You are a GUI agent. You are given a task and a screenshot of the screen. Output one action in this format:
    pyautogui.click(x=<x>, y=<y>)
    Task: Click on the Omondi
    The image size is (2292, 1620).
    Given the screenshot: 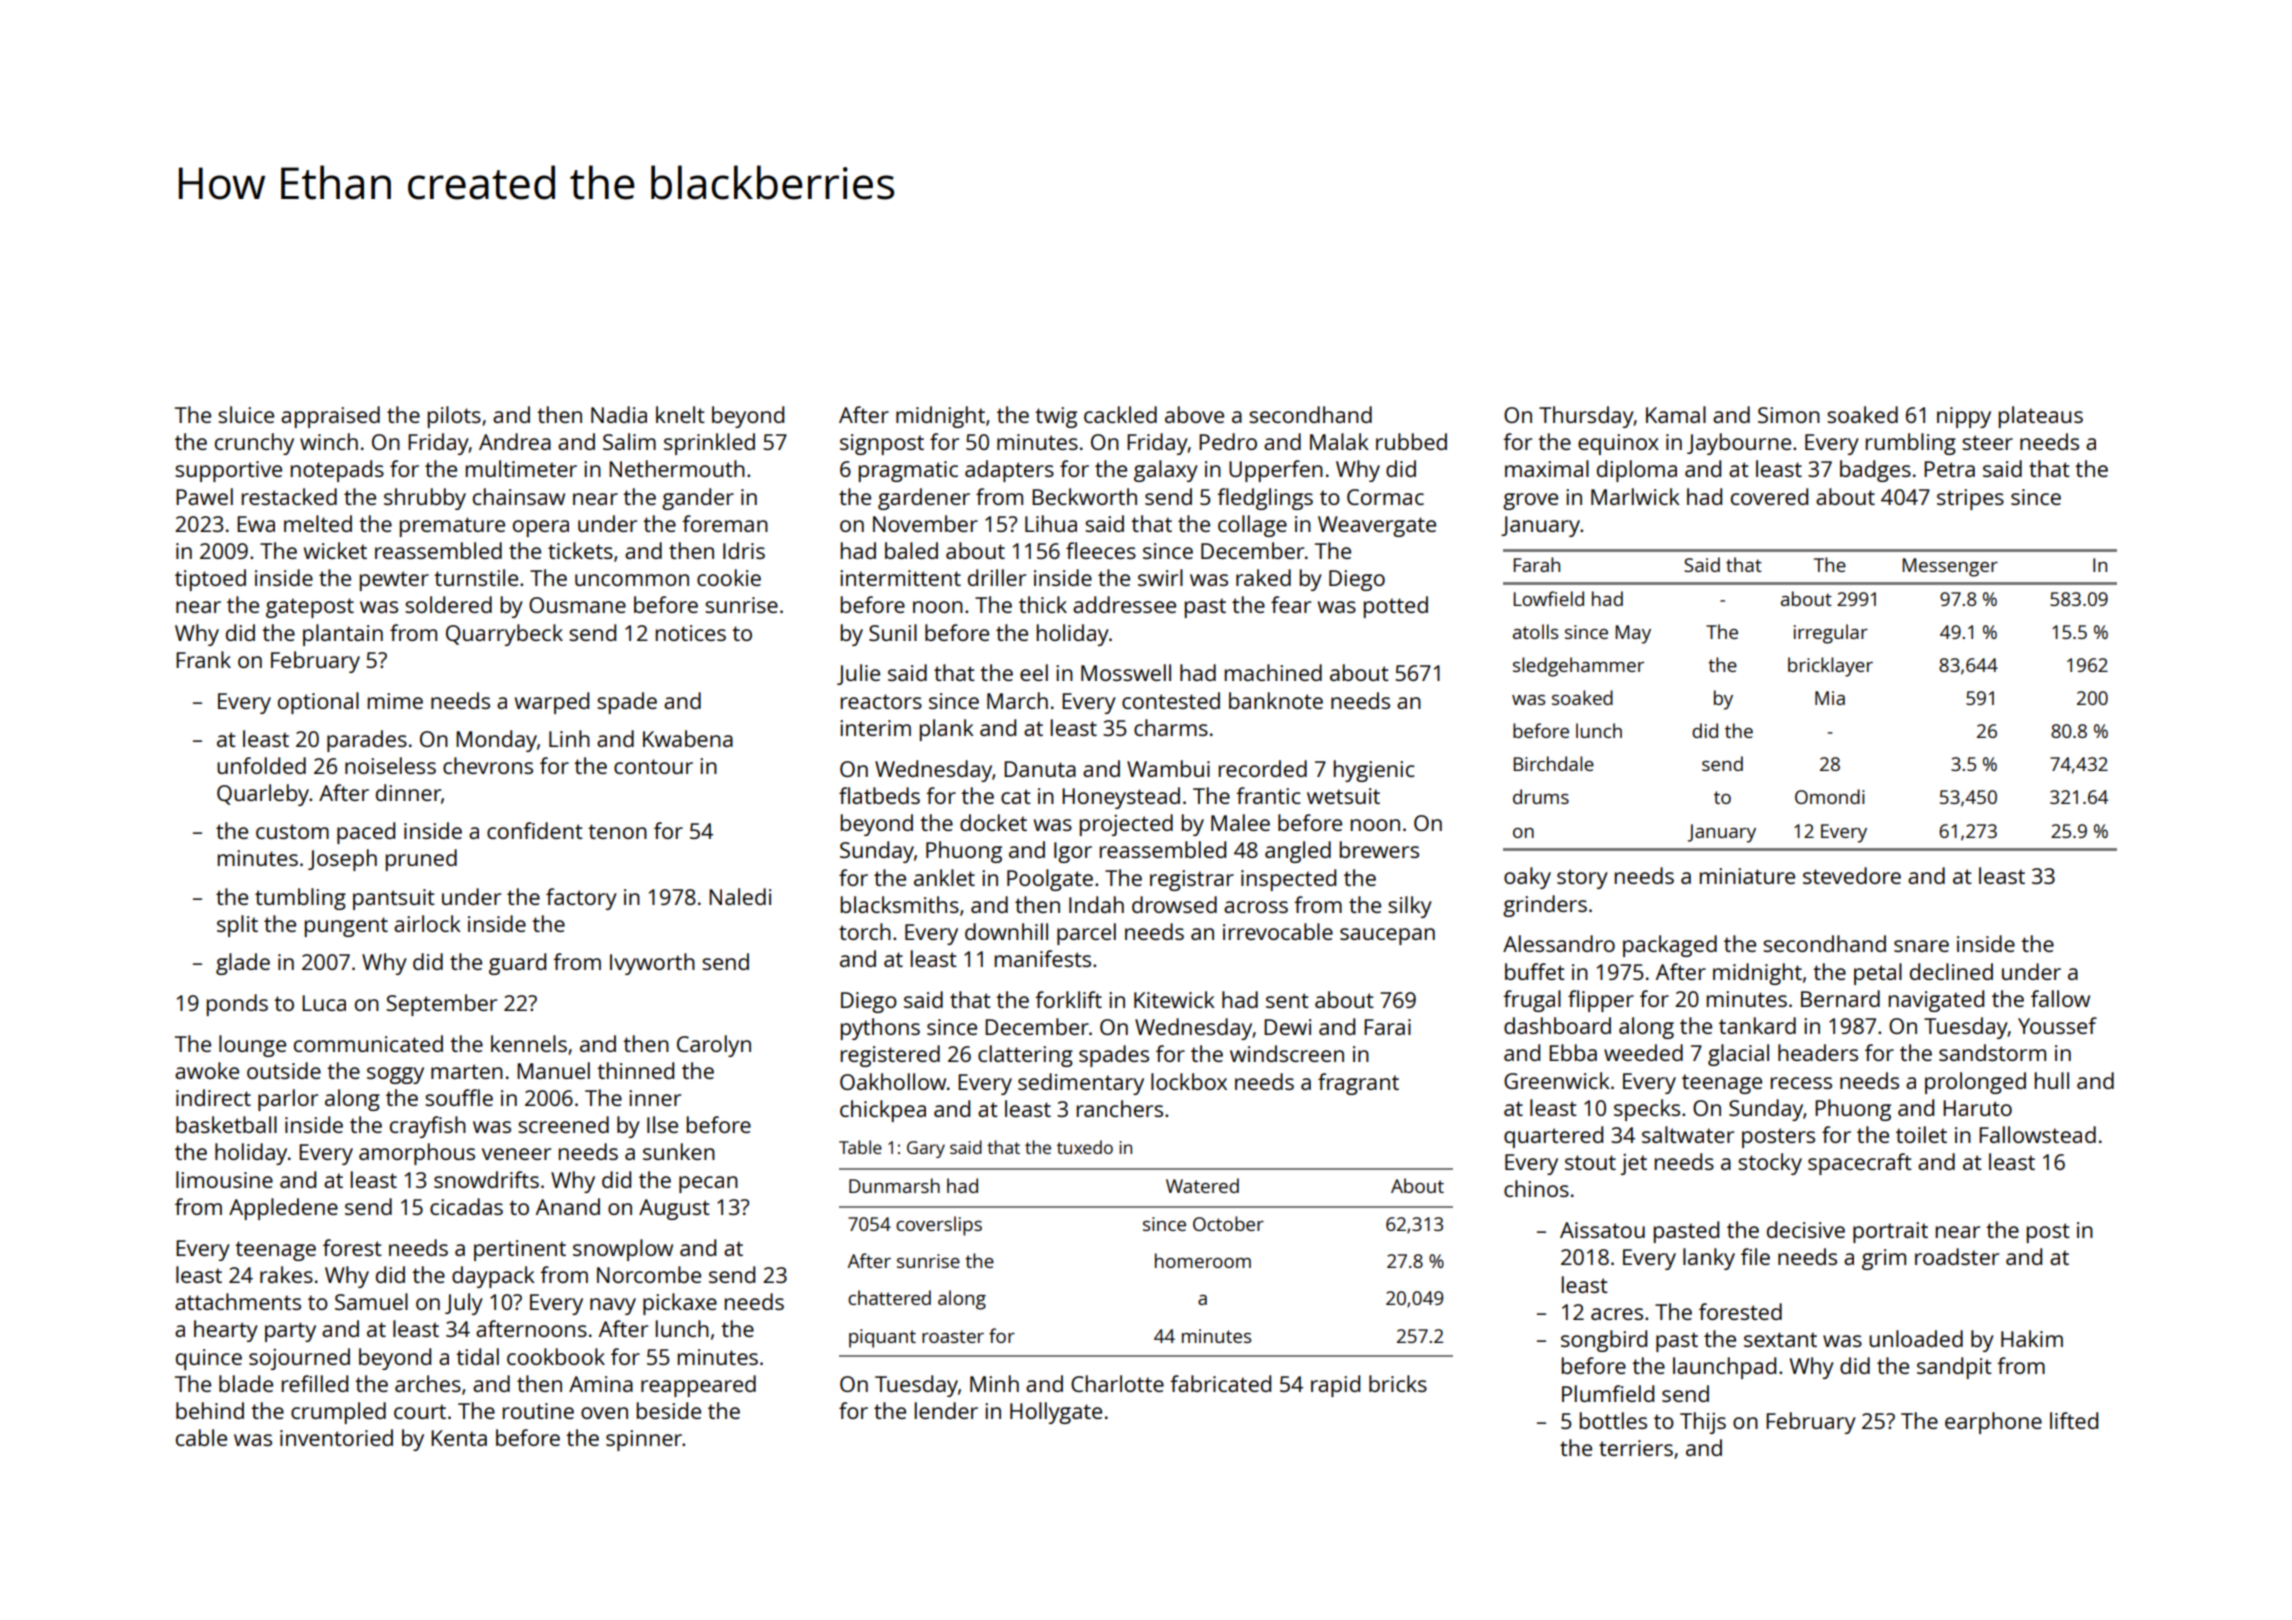 What is the action you would take?
    pyautogui.click(x=1830, y=796)
